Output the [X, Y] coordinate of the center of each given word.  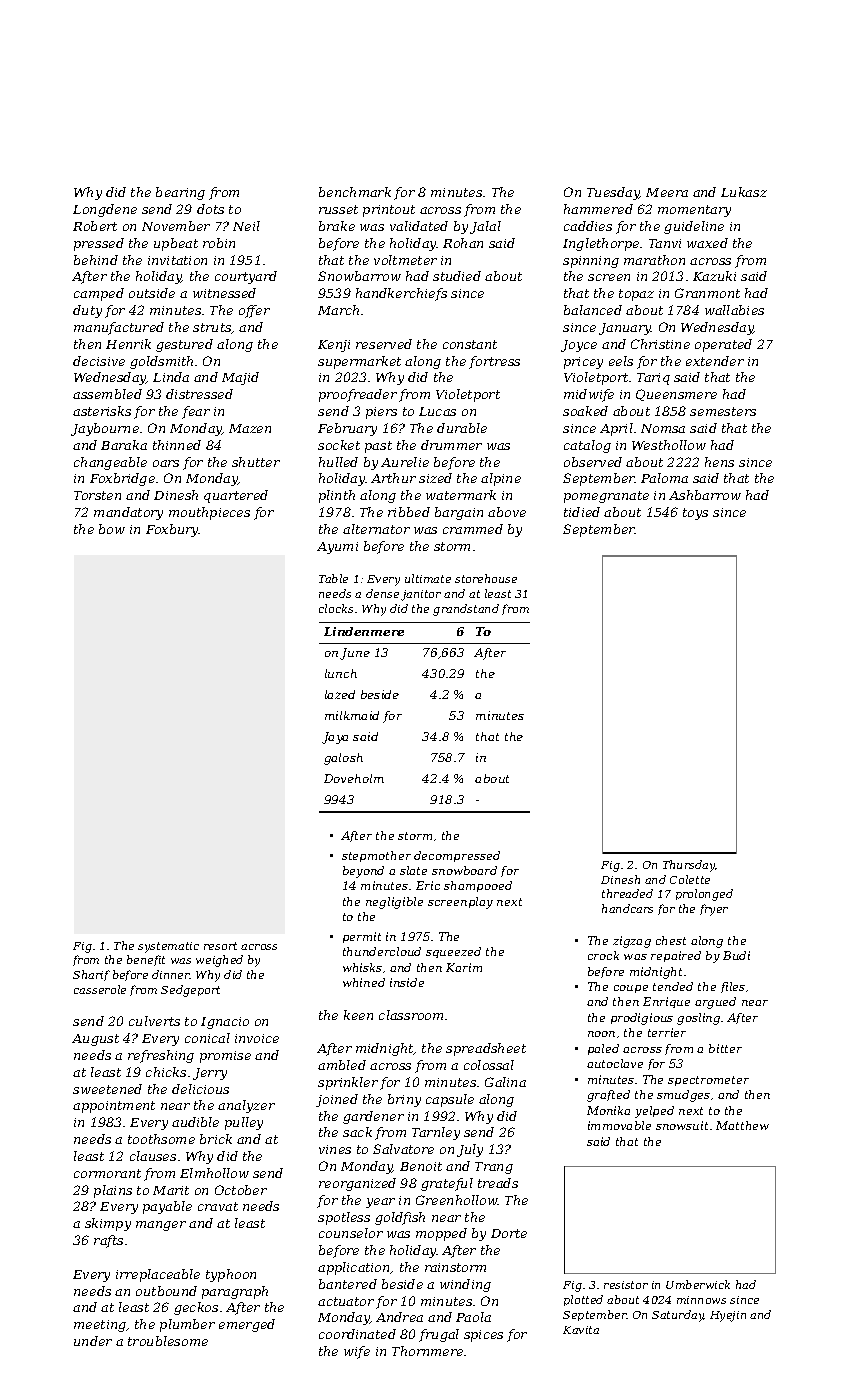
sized [435, 478]
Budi [736, 955]
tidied [582, 512]
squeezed [453, 952]
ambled [342, 1065]
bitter [725, 1048]
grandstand [466, 610]
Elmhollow [214, 1173]
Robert [95, 226]
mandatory [128, 513]
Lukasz [744, 192]
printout [389, 211]
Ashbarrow [705, 495]
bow [112, 529]
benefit [146, 960]
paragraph [235, 1292]
